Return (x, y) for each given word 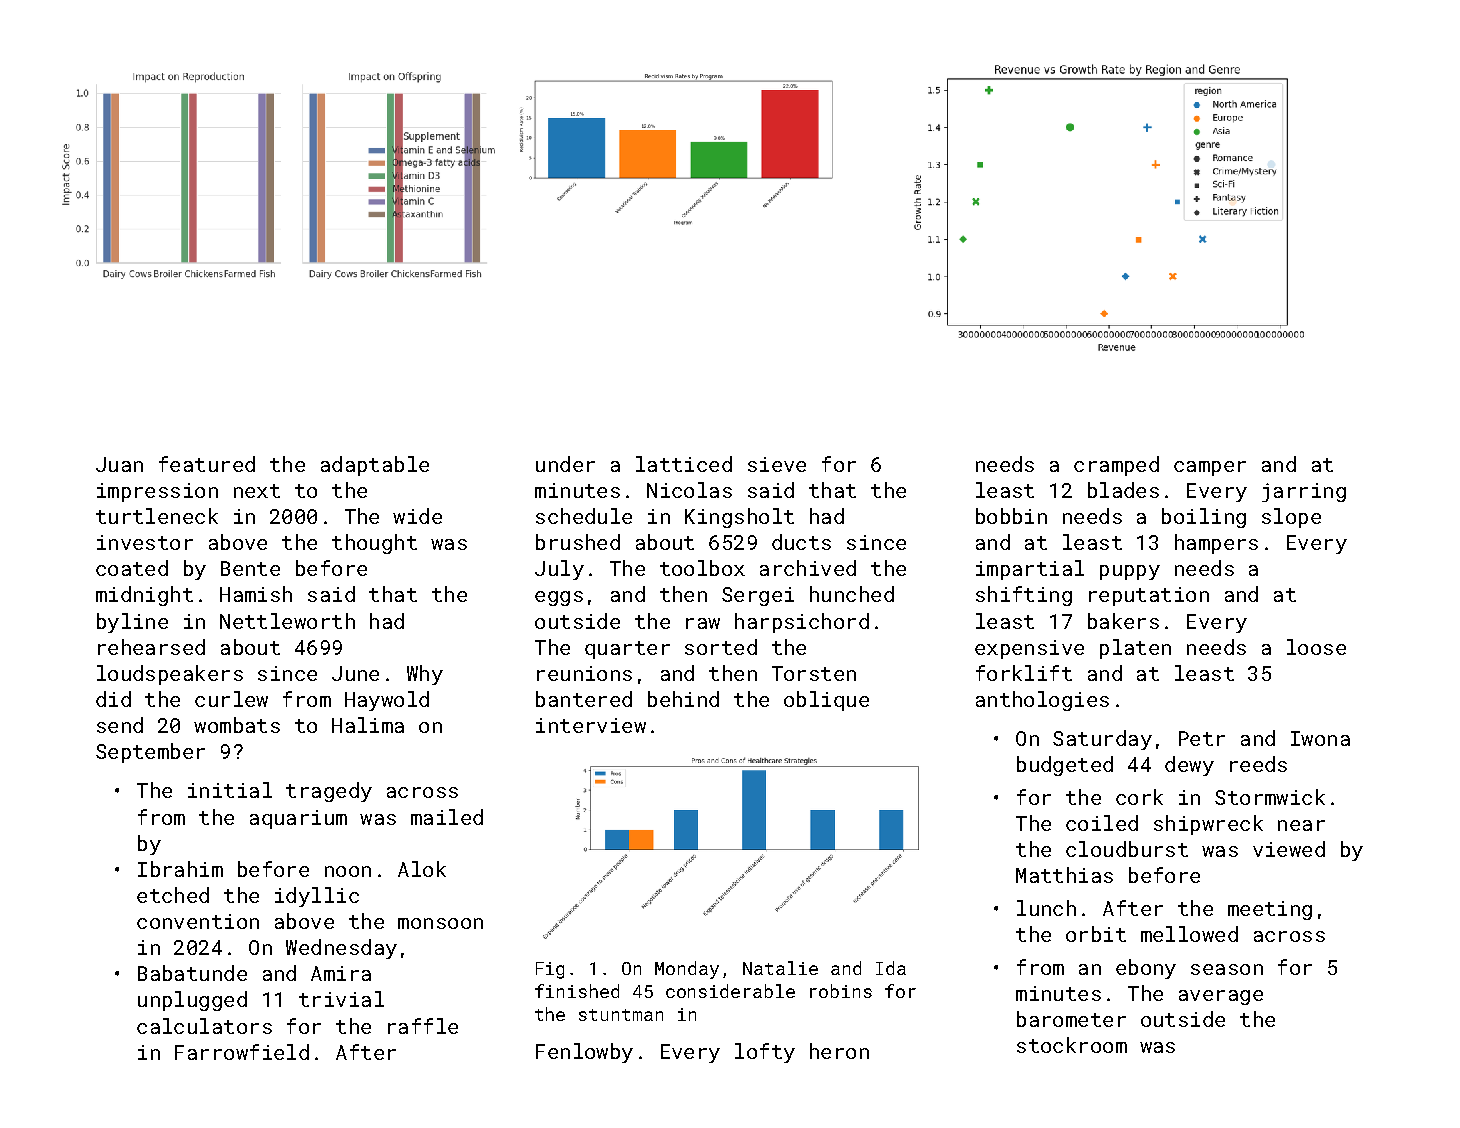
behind (683, 699)
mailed (447, 817)
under (565, 464)
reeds (1258, 764)
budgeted (1065, 766)
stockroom (1072, 1045)
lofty (765, 1053)
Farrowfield (242, 1052)
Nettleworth (287, 621)
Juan (119, 464)
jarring (1304, 492)
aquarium (298, 819)
